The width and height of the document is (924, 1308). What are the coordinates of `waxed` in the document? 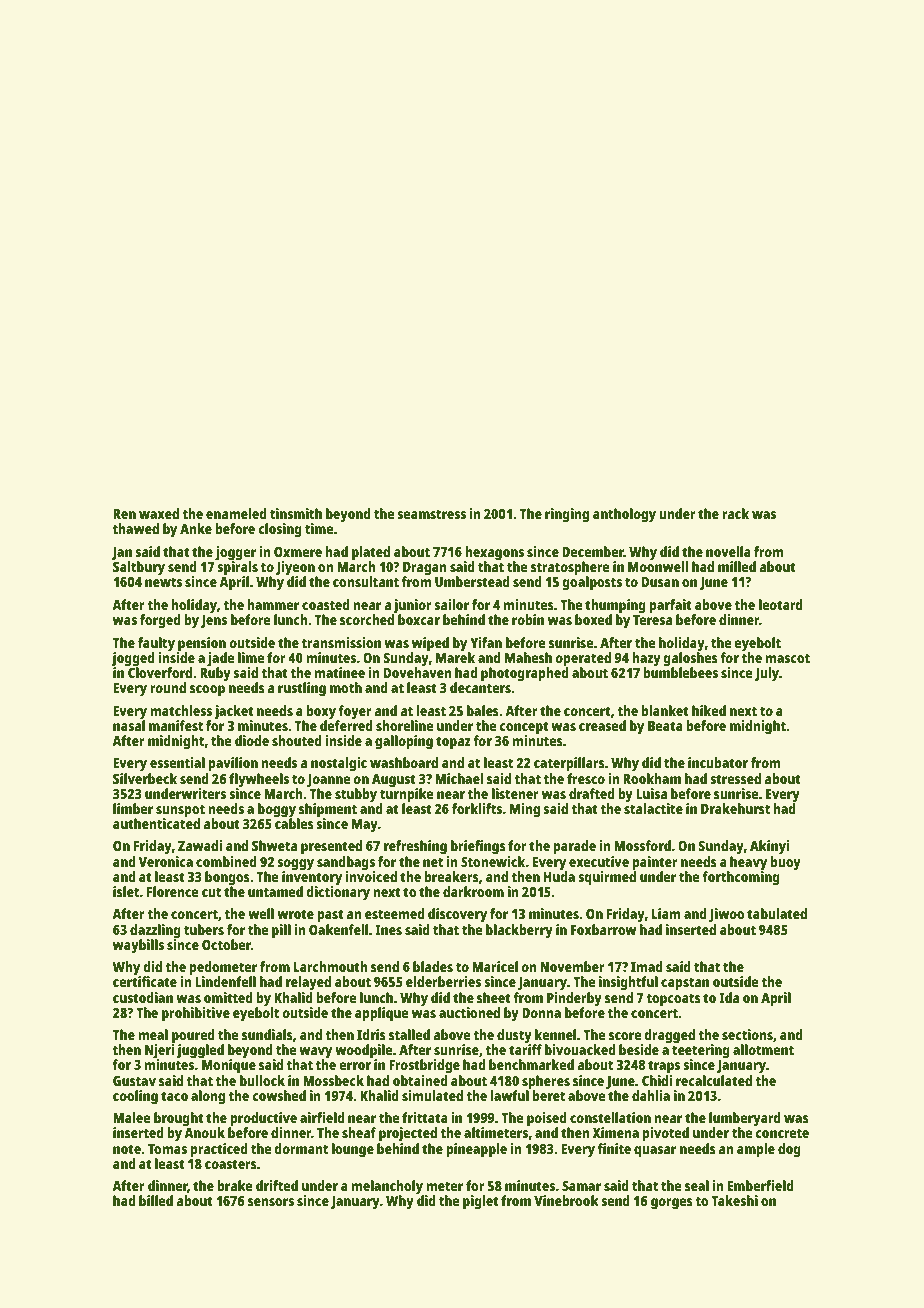 It's located at (159, 513).
